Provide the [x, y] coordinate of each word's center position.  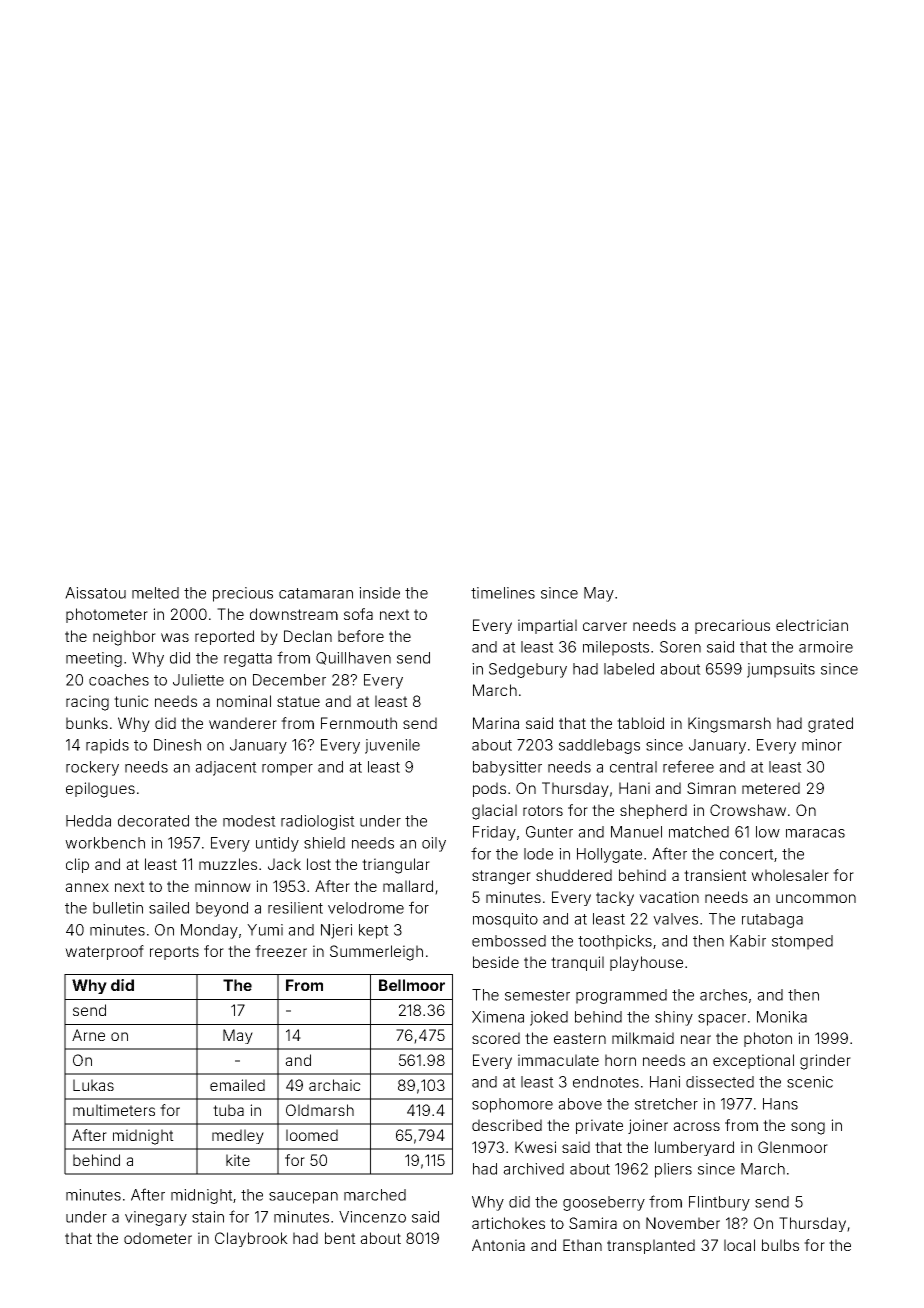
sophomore [512, 1105]
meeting [94, 659]
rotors [543, 810]
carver [605, 626]
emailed [237, 1085]
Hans [780, 1104]
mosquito [505, 920]
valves [675, 919]
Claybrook [251, 1239]
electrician [812, 625]
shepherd [653, 811]
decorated [153, 821]
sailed [169, 908]
